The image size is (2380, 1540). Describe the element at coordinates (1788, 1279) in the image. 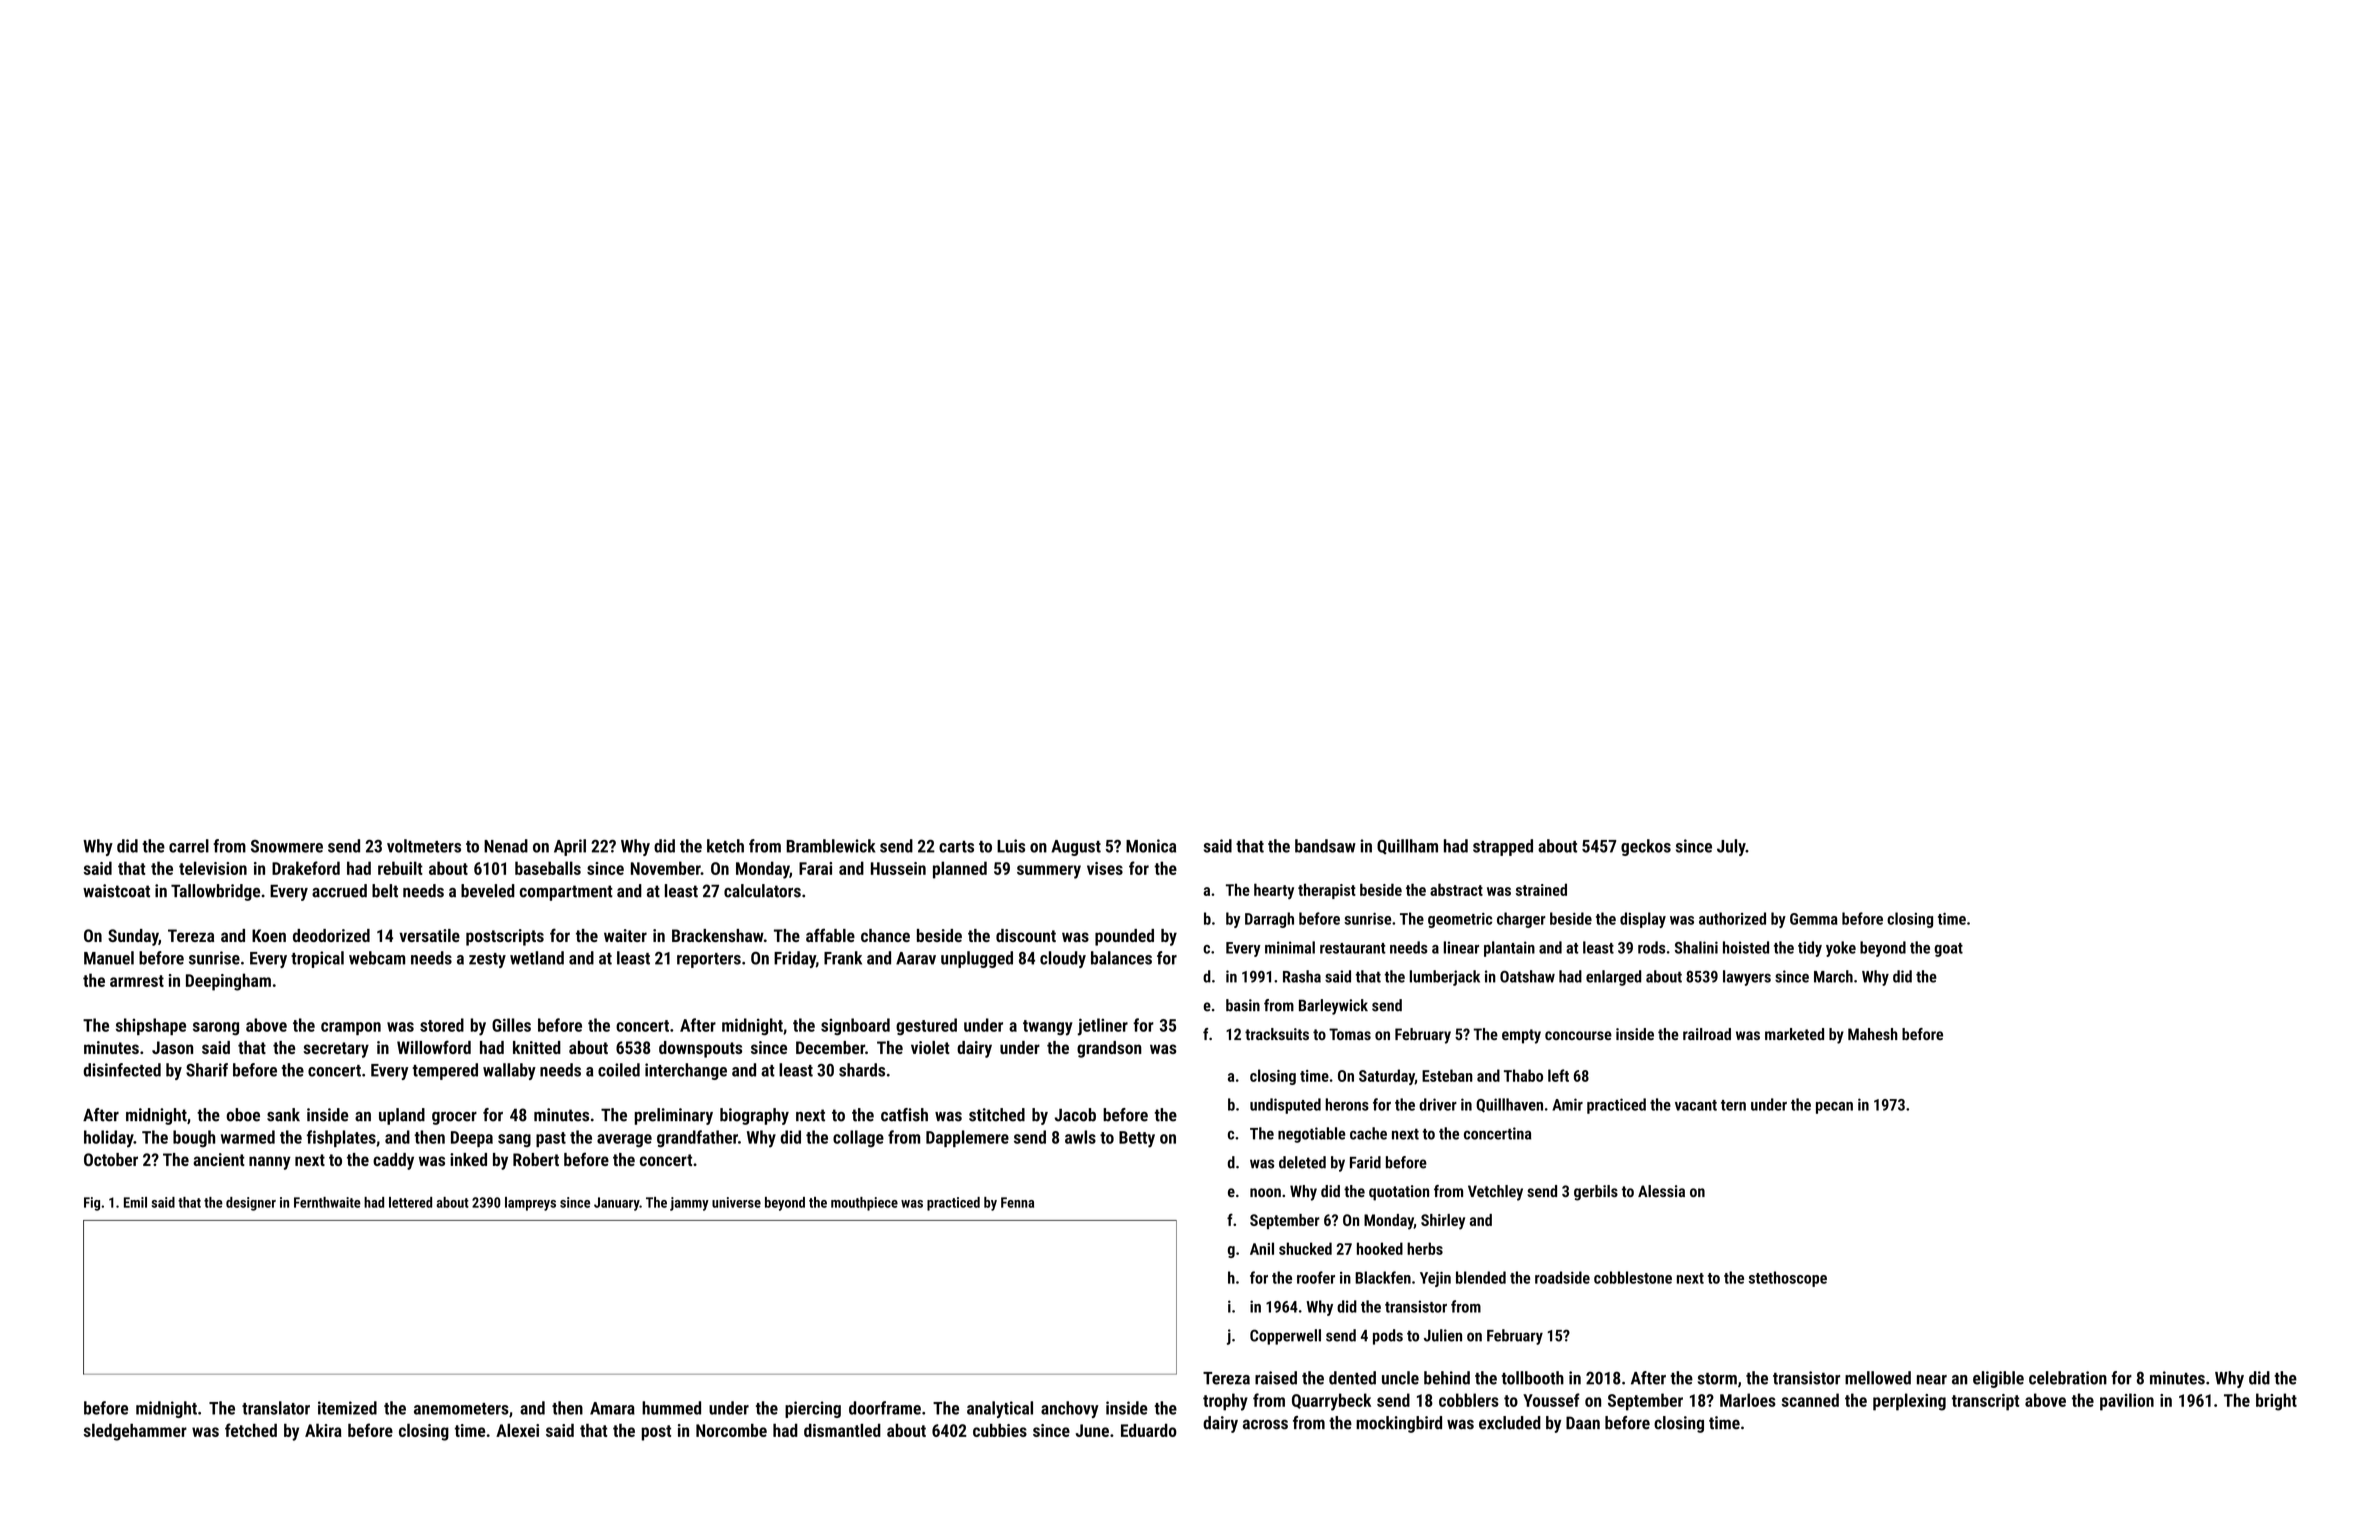

I see `stethoscope` at that location.
